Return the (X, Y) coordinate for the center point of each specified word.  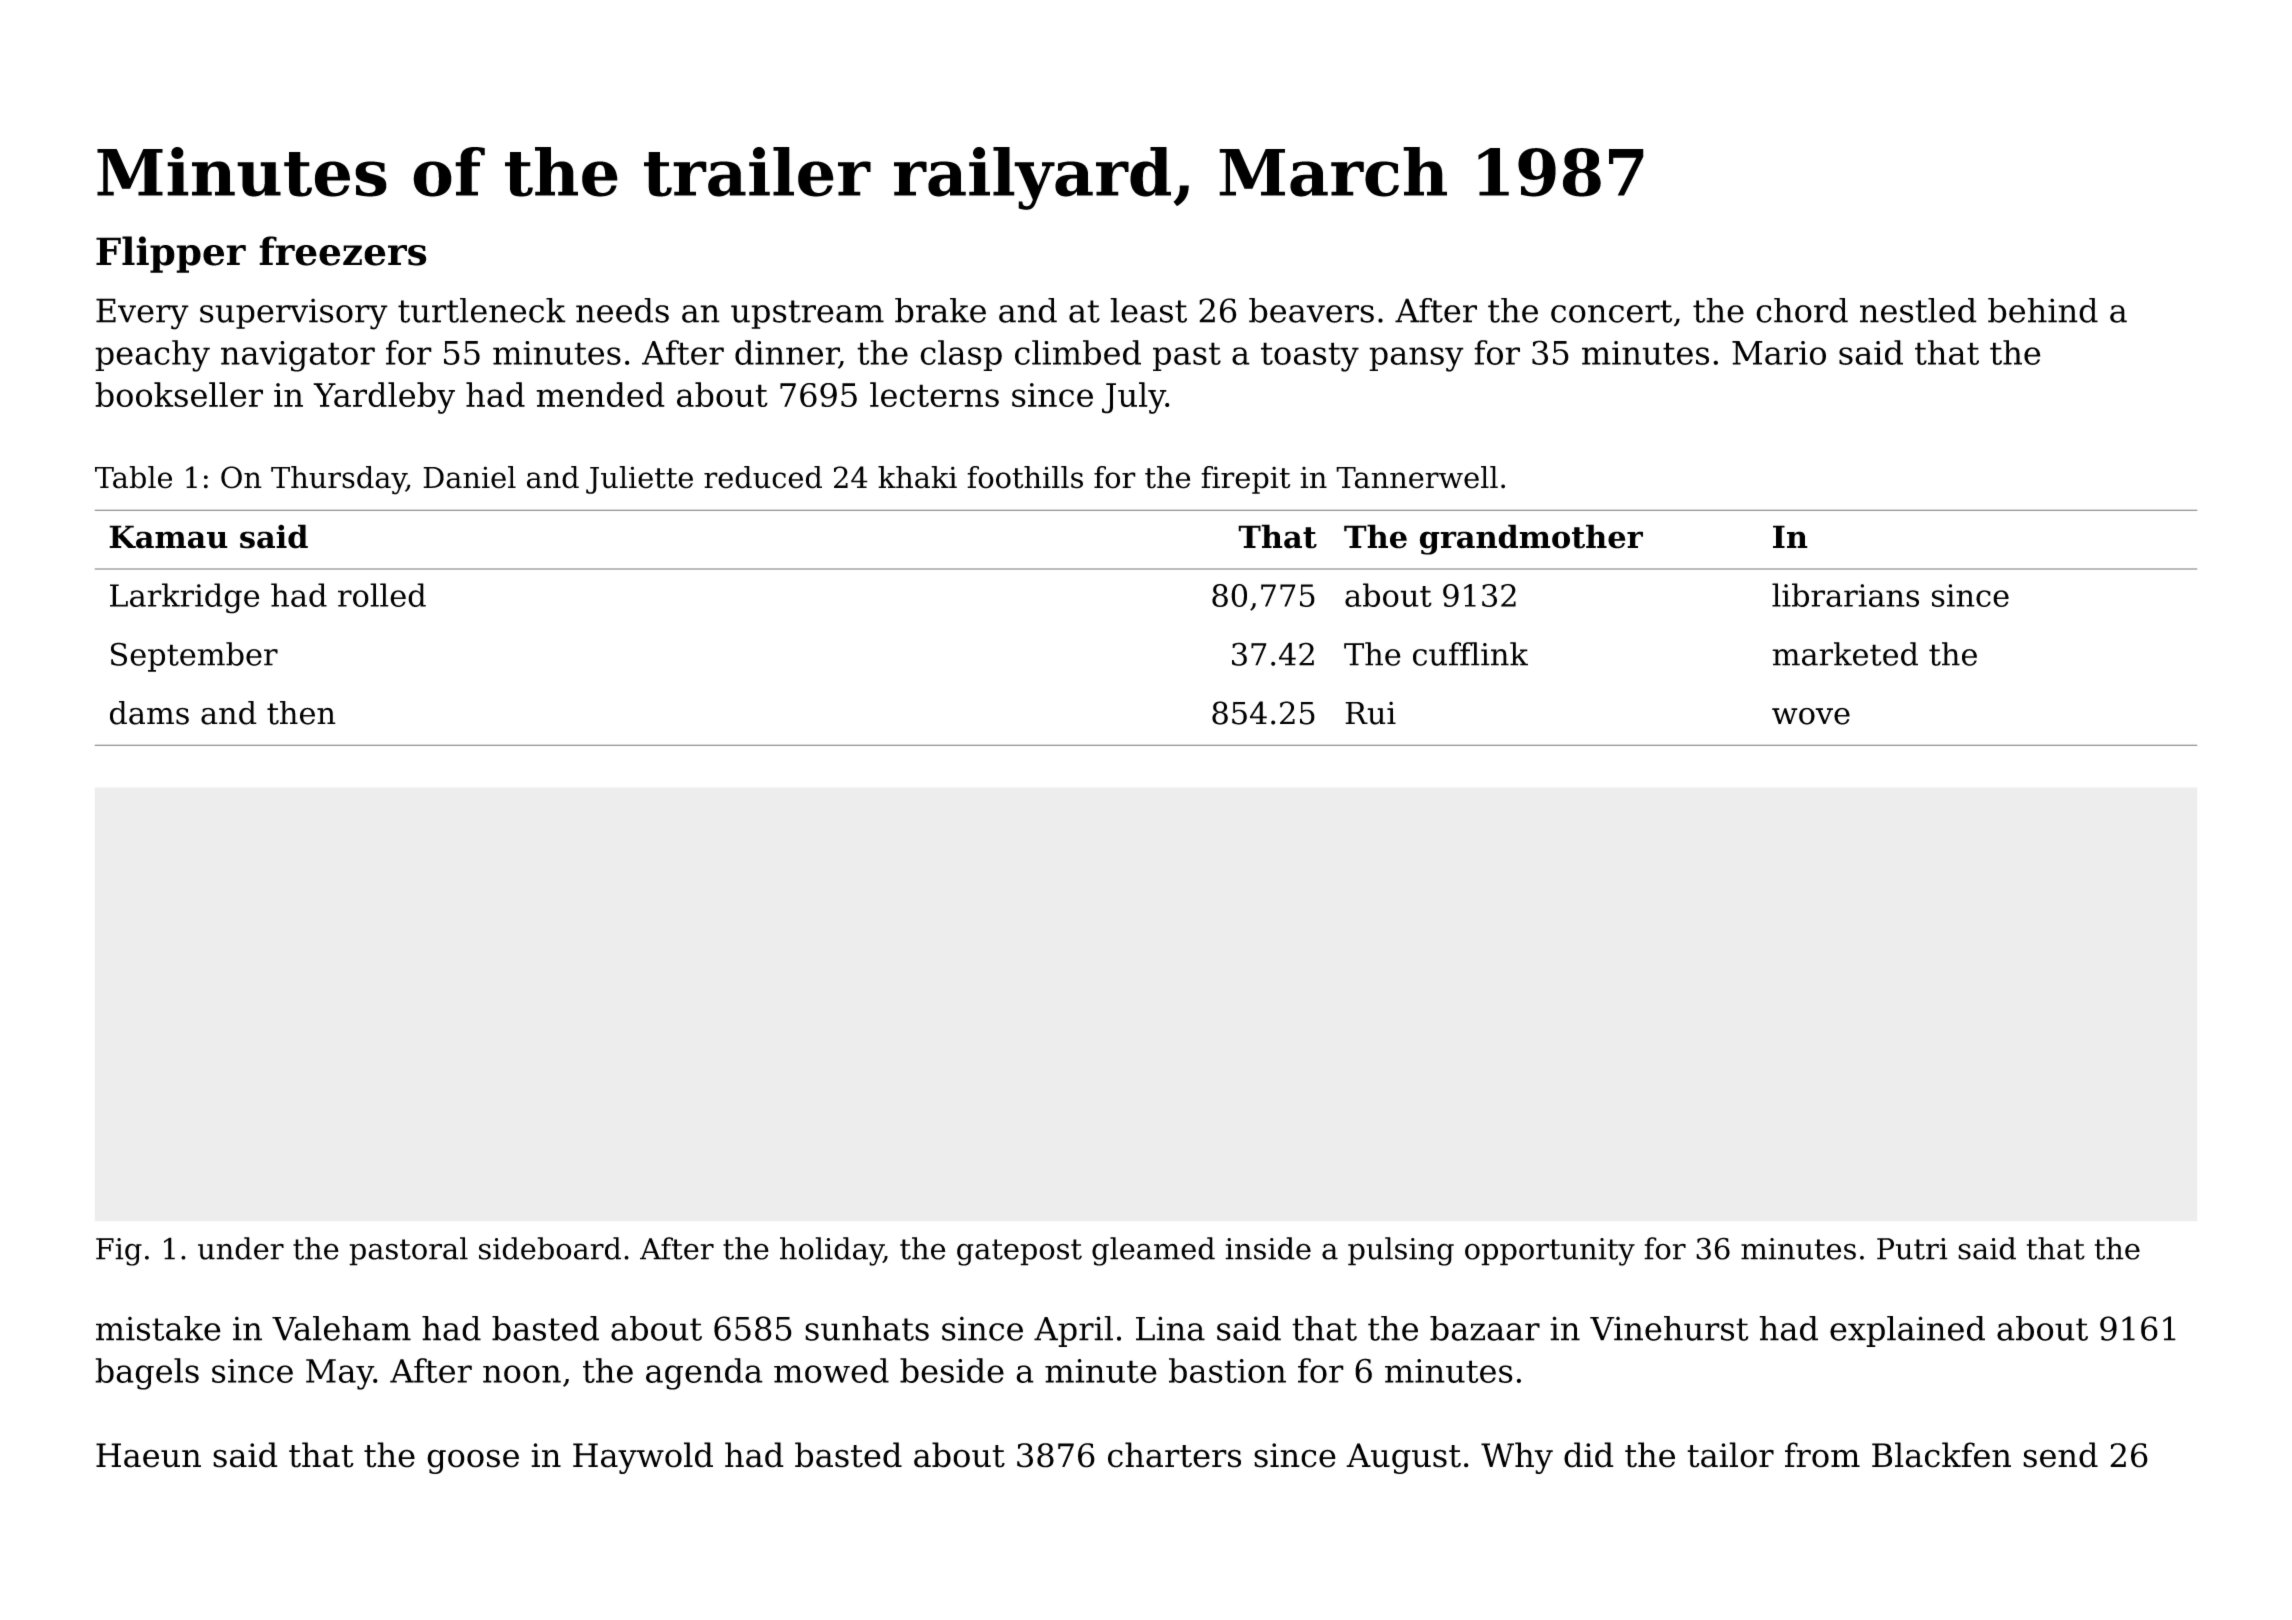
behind (2043, 310)
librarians (1845, 595)
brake (940, 310)
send (2060, 1455)
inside (1268, 1248)
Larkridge (184, 598)
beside (952, 1370)
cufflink (1470, 654)
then (301, 713)
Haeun (148, 1455)
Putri (1912, 1249)
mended (600, 394)
